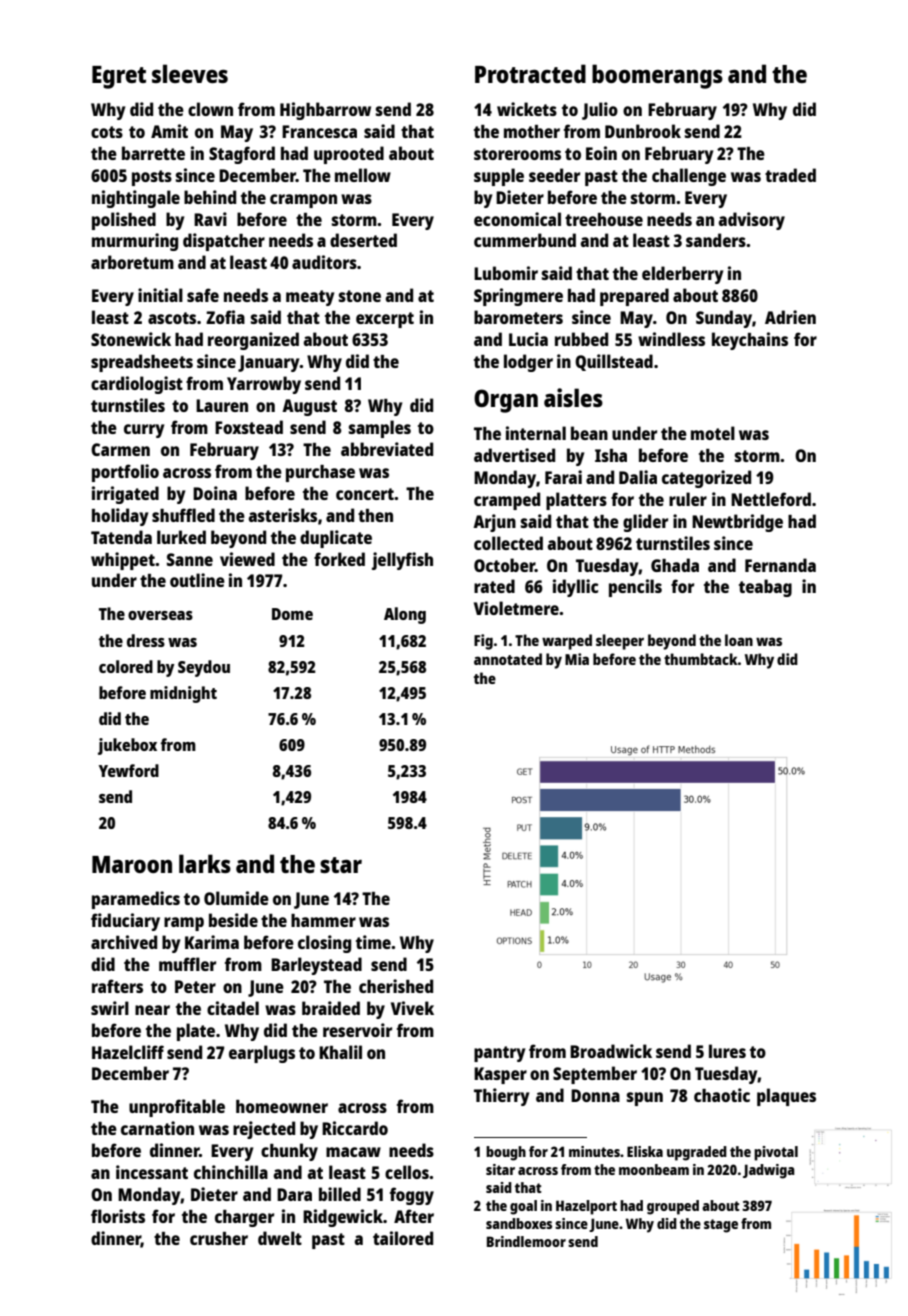  Describe the element at coordinates (567, 642) in the page. I see `warped` at that location.
